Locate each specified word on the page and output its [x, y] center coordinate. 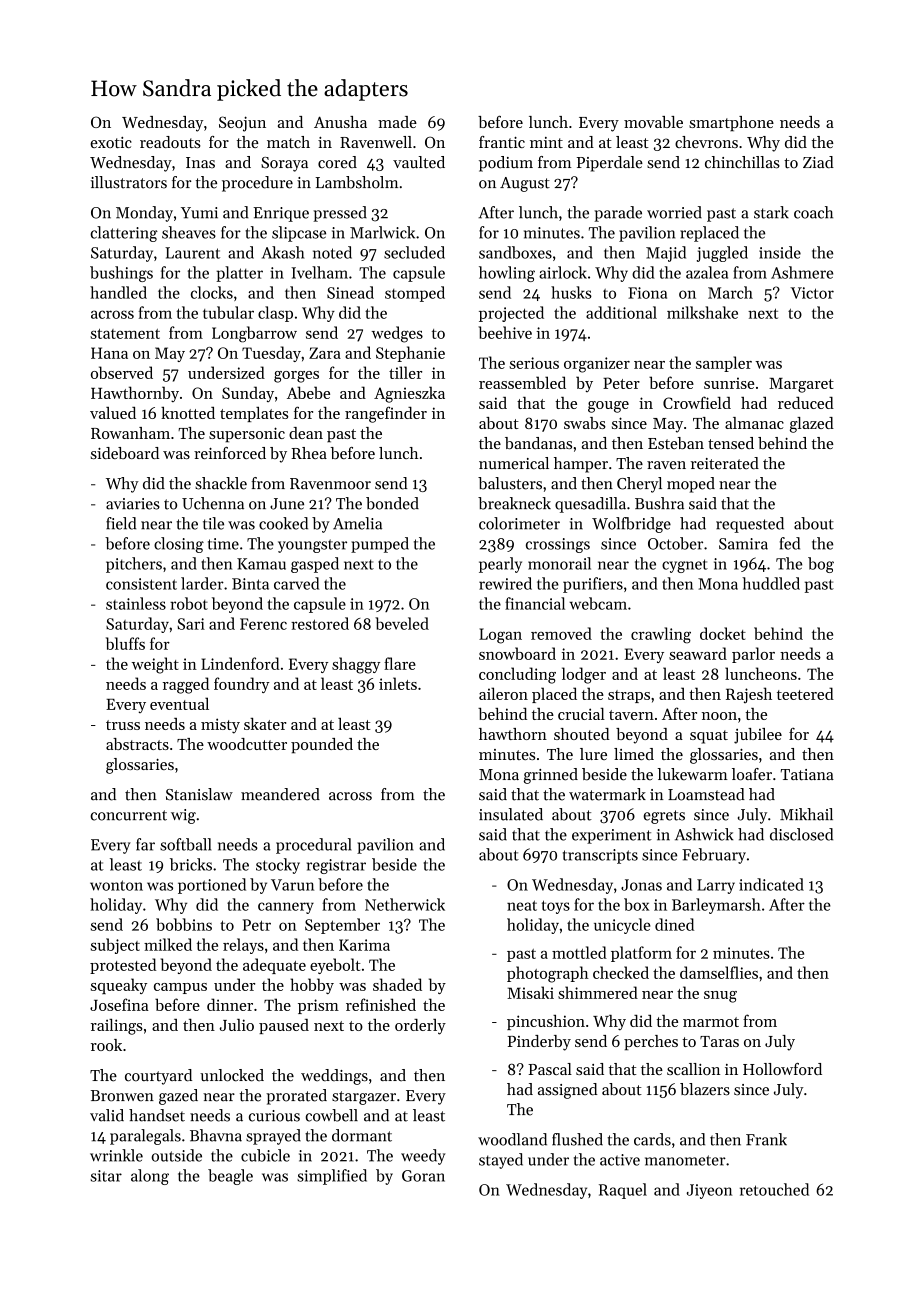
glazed [812, 425]
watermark [607, 794]
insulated [511, 814]
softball [185, 844]
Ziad [818, 162]
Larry [716, 886]
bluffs [125, 643]
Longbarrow [254, 334]
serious [534, 363]
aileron [503, 693]
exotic [111, 142]
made [397, 122]
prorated [296, 1097]
